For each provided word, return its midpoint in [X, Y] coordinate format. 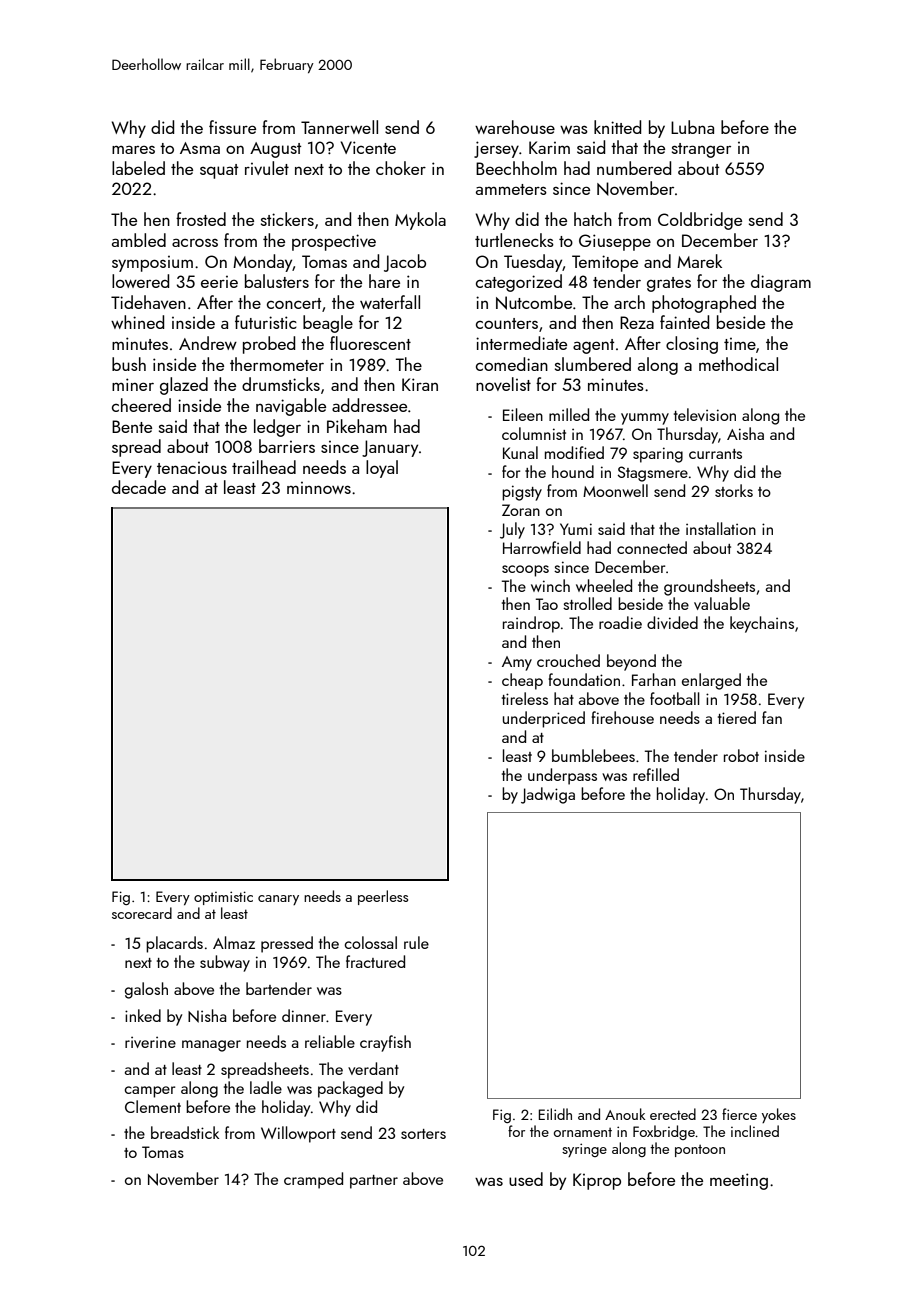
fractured [375, 961]
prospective [334, 242]
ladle [266, 1087]
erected [673, 1114]
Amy [517, 663]
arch [629, 302]
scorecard [142, 913]
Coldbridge [700, 221]
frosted [201, 219]
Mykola [420, 221]
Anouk [625, 1114]
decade [139, 487]
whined [137, 322]
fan [772, 717]
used [526, 1179]
